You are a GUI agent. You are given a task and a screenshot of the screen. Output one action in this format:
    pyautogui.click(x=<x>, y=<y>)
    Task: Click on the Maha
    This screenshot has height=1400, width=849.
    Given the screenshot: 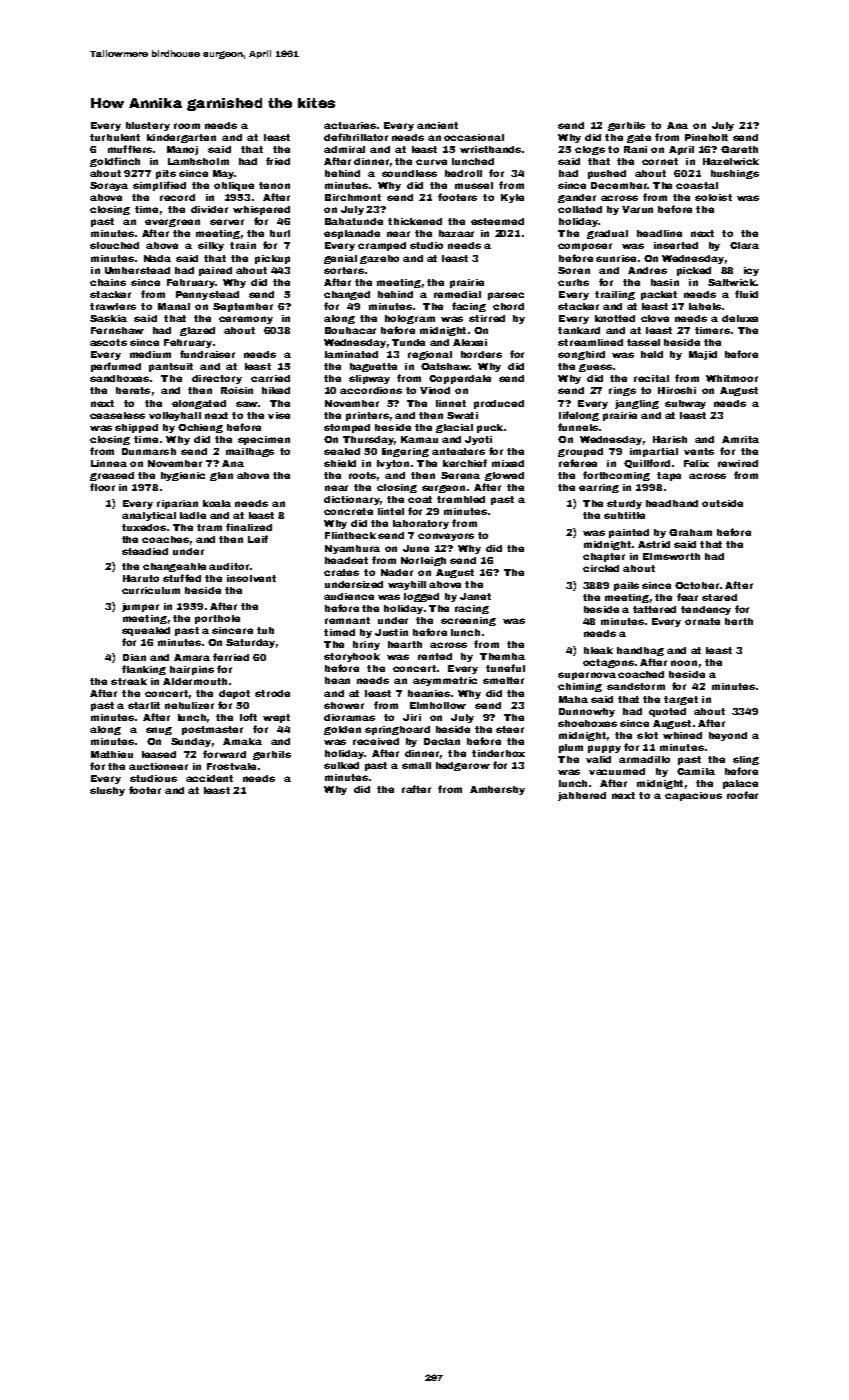 What is the action you would take?
    pyautogui.click(x=573, y=699)
